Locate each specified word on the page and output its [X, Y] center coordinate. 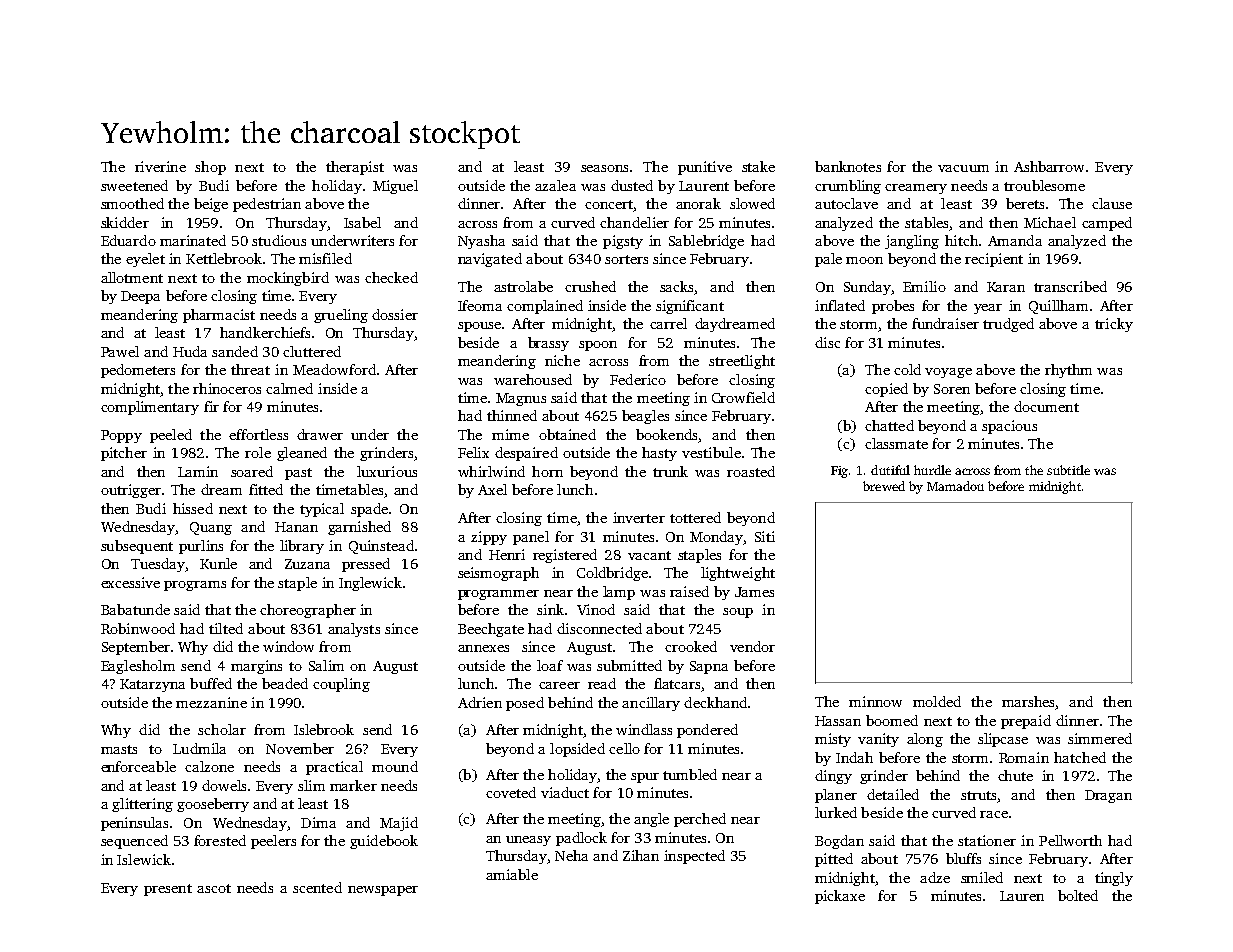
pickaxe [840, 897]
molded [937, 701]
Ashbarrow [1049, 166]
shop [210, 168]
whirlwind [491, 471]
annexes [483, 648]
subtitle [1068, 470]
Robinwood [138, 628]
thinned [512, 415]
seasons [604, 168]
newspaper [383, 891]
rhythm [1068, 371]
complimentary [150, 408]
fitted [266, 489]
